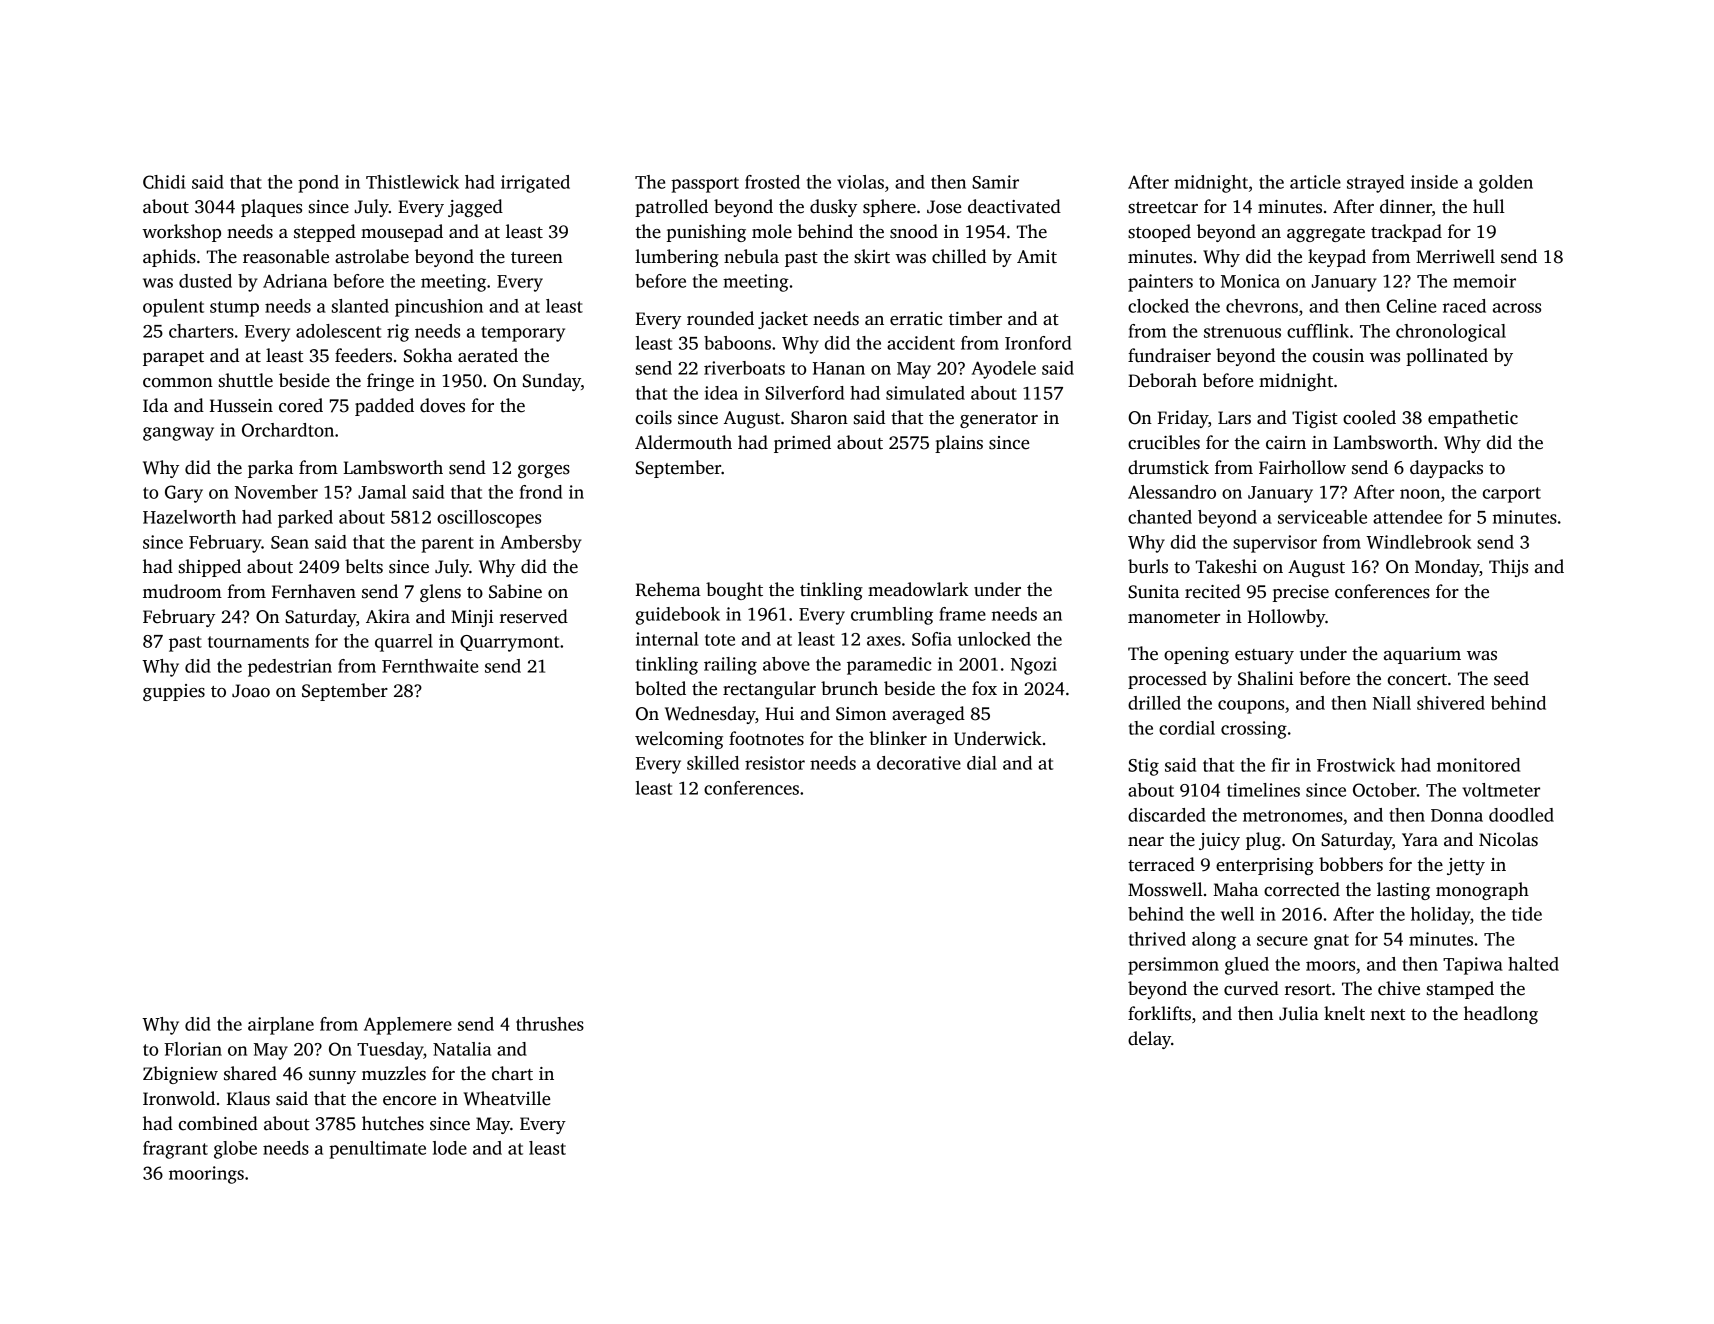 This screenshot has width=1714, height=1324. I want to click on Samir, so click(995, 182).
